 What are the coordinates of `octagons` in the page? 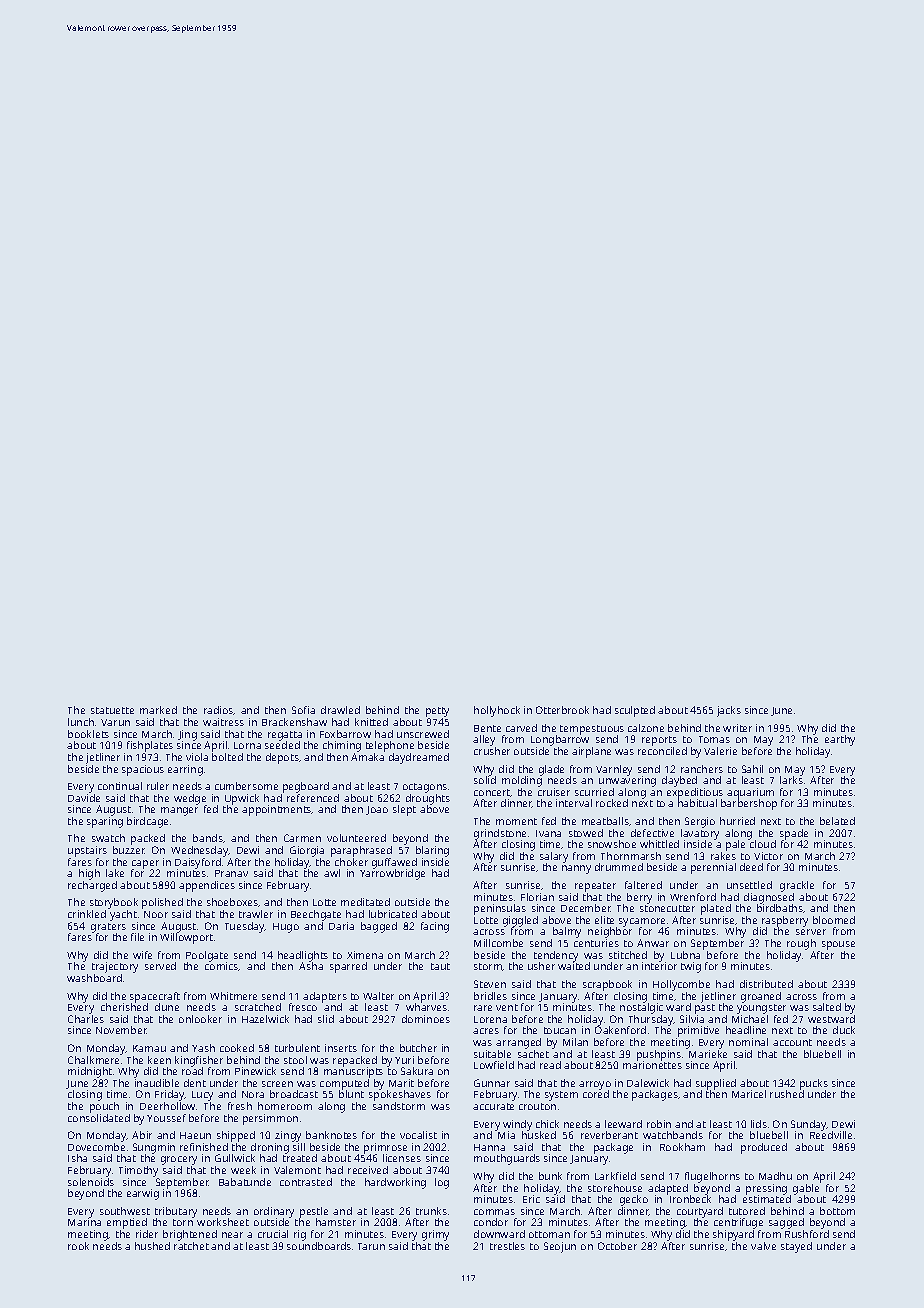 It's located at (425, 788).
